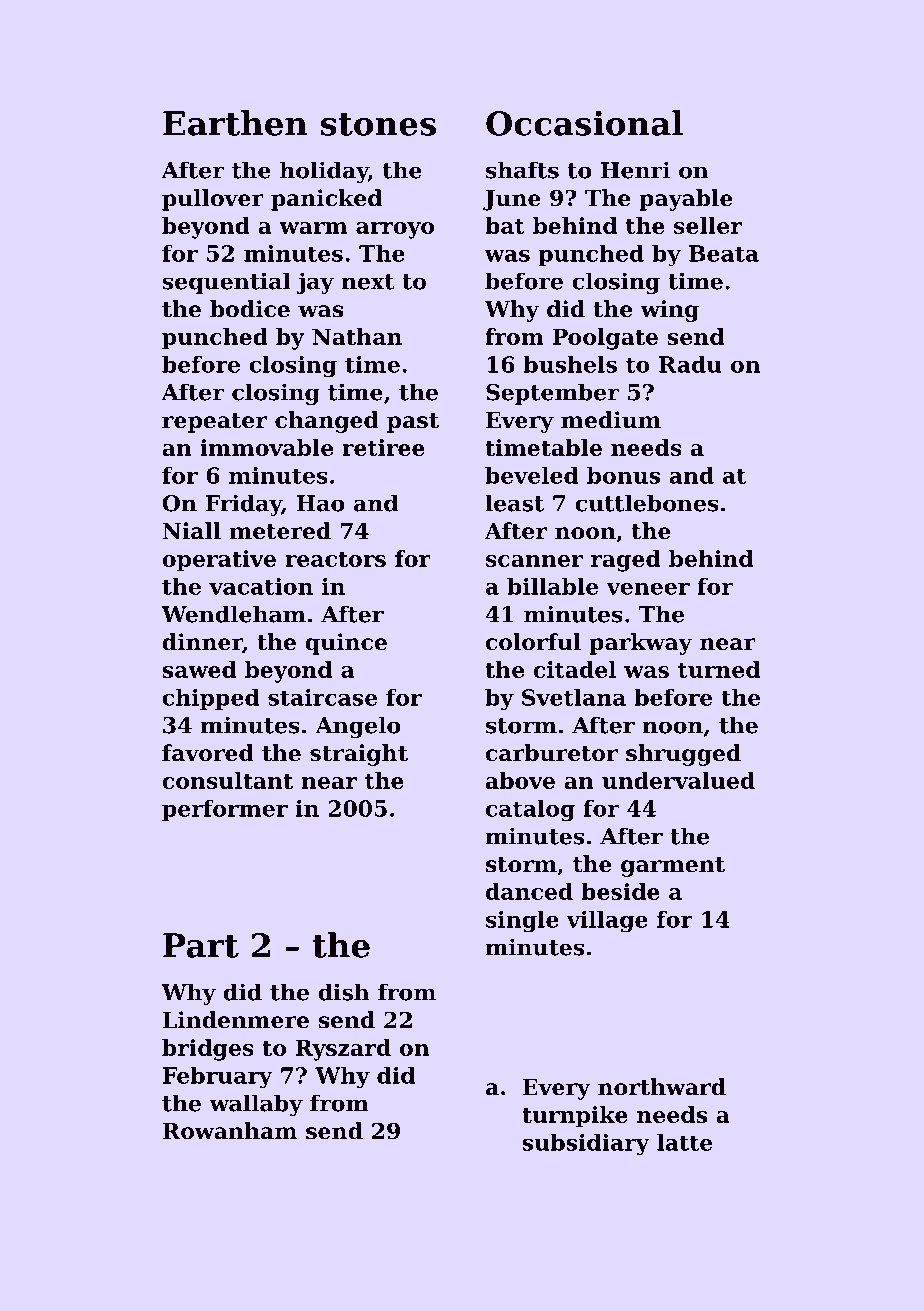 This screenshot has width=924, height=1311. What do you see at coordinates (230, 1131) in the screenshot?
I see `Rowanham` at bounding box center [230, 1131].
